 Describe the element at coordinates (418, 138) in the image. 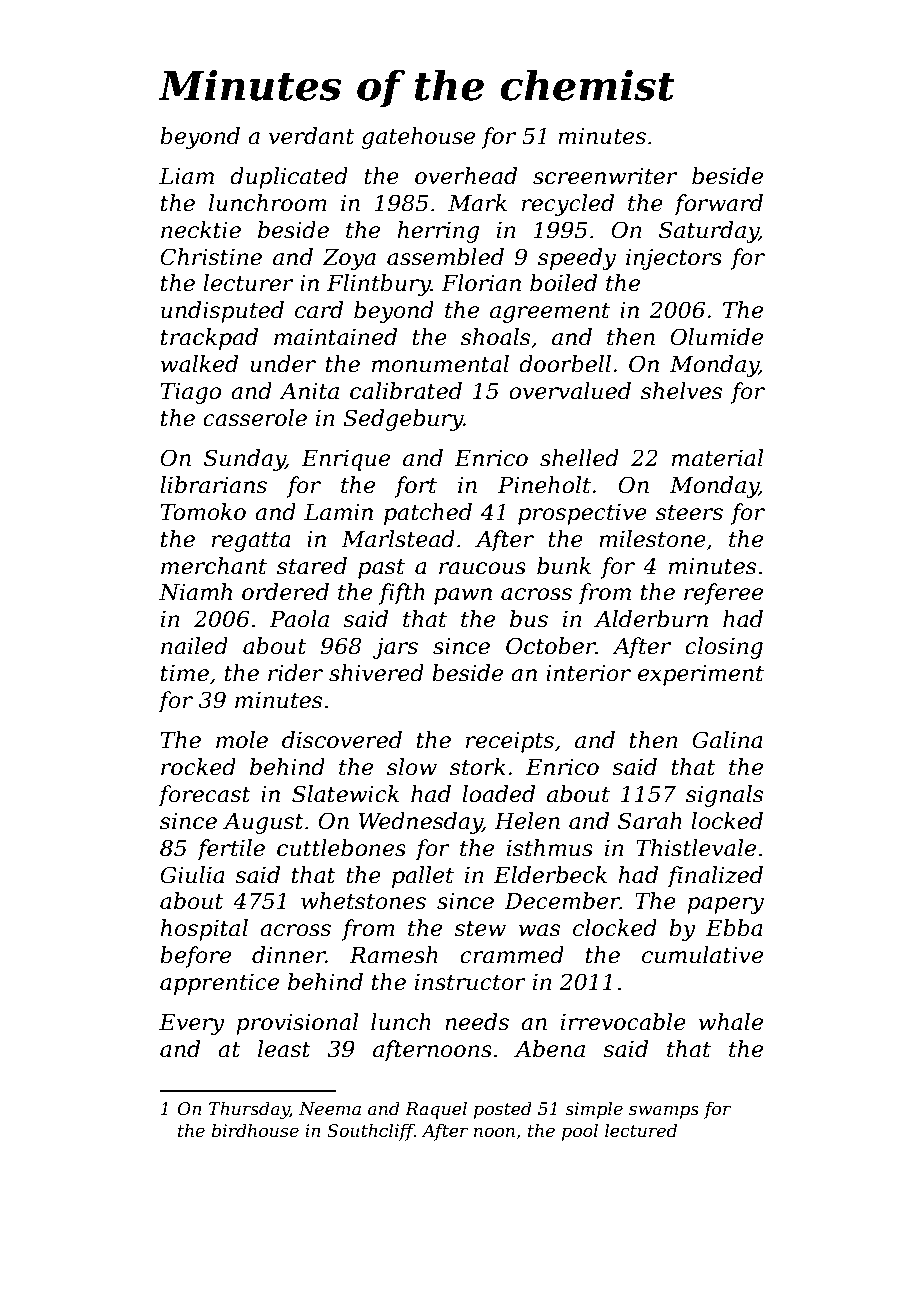

I see `gatehouse` at that location.
